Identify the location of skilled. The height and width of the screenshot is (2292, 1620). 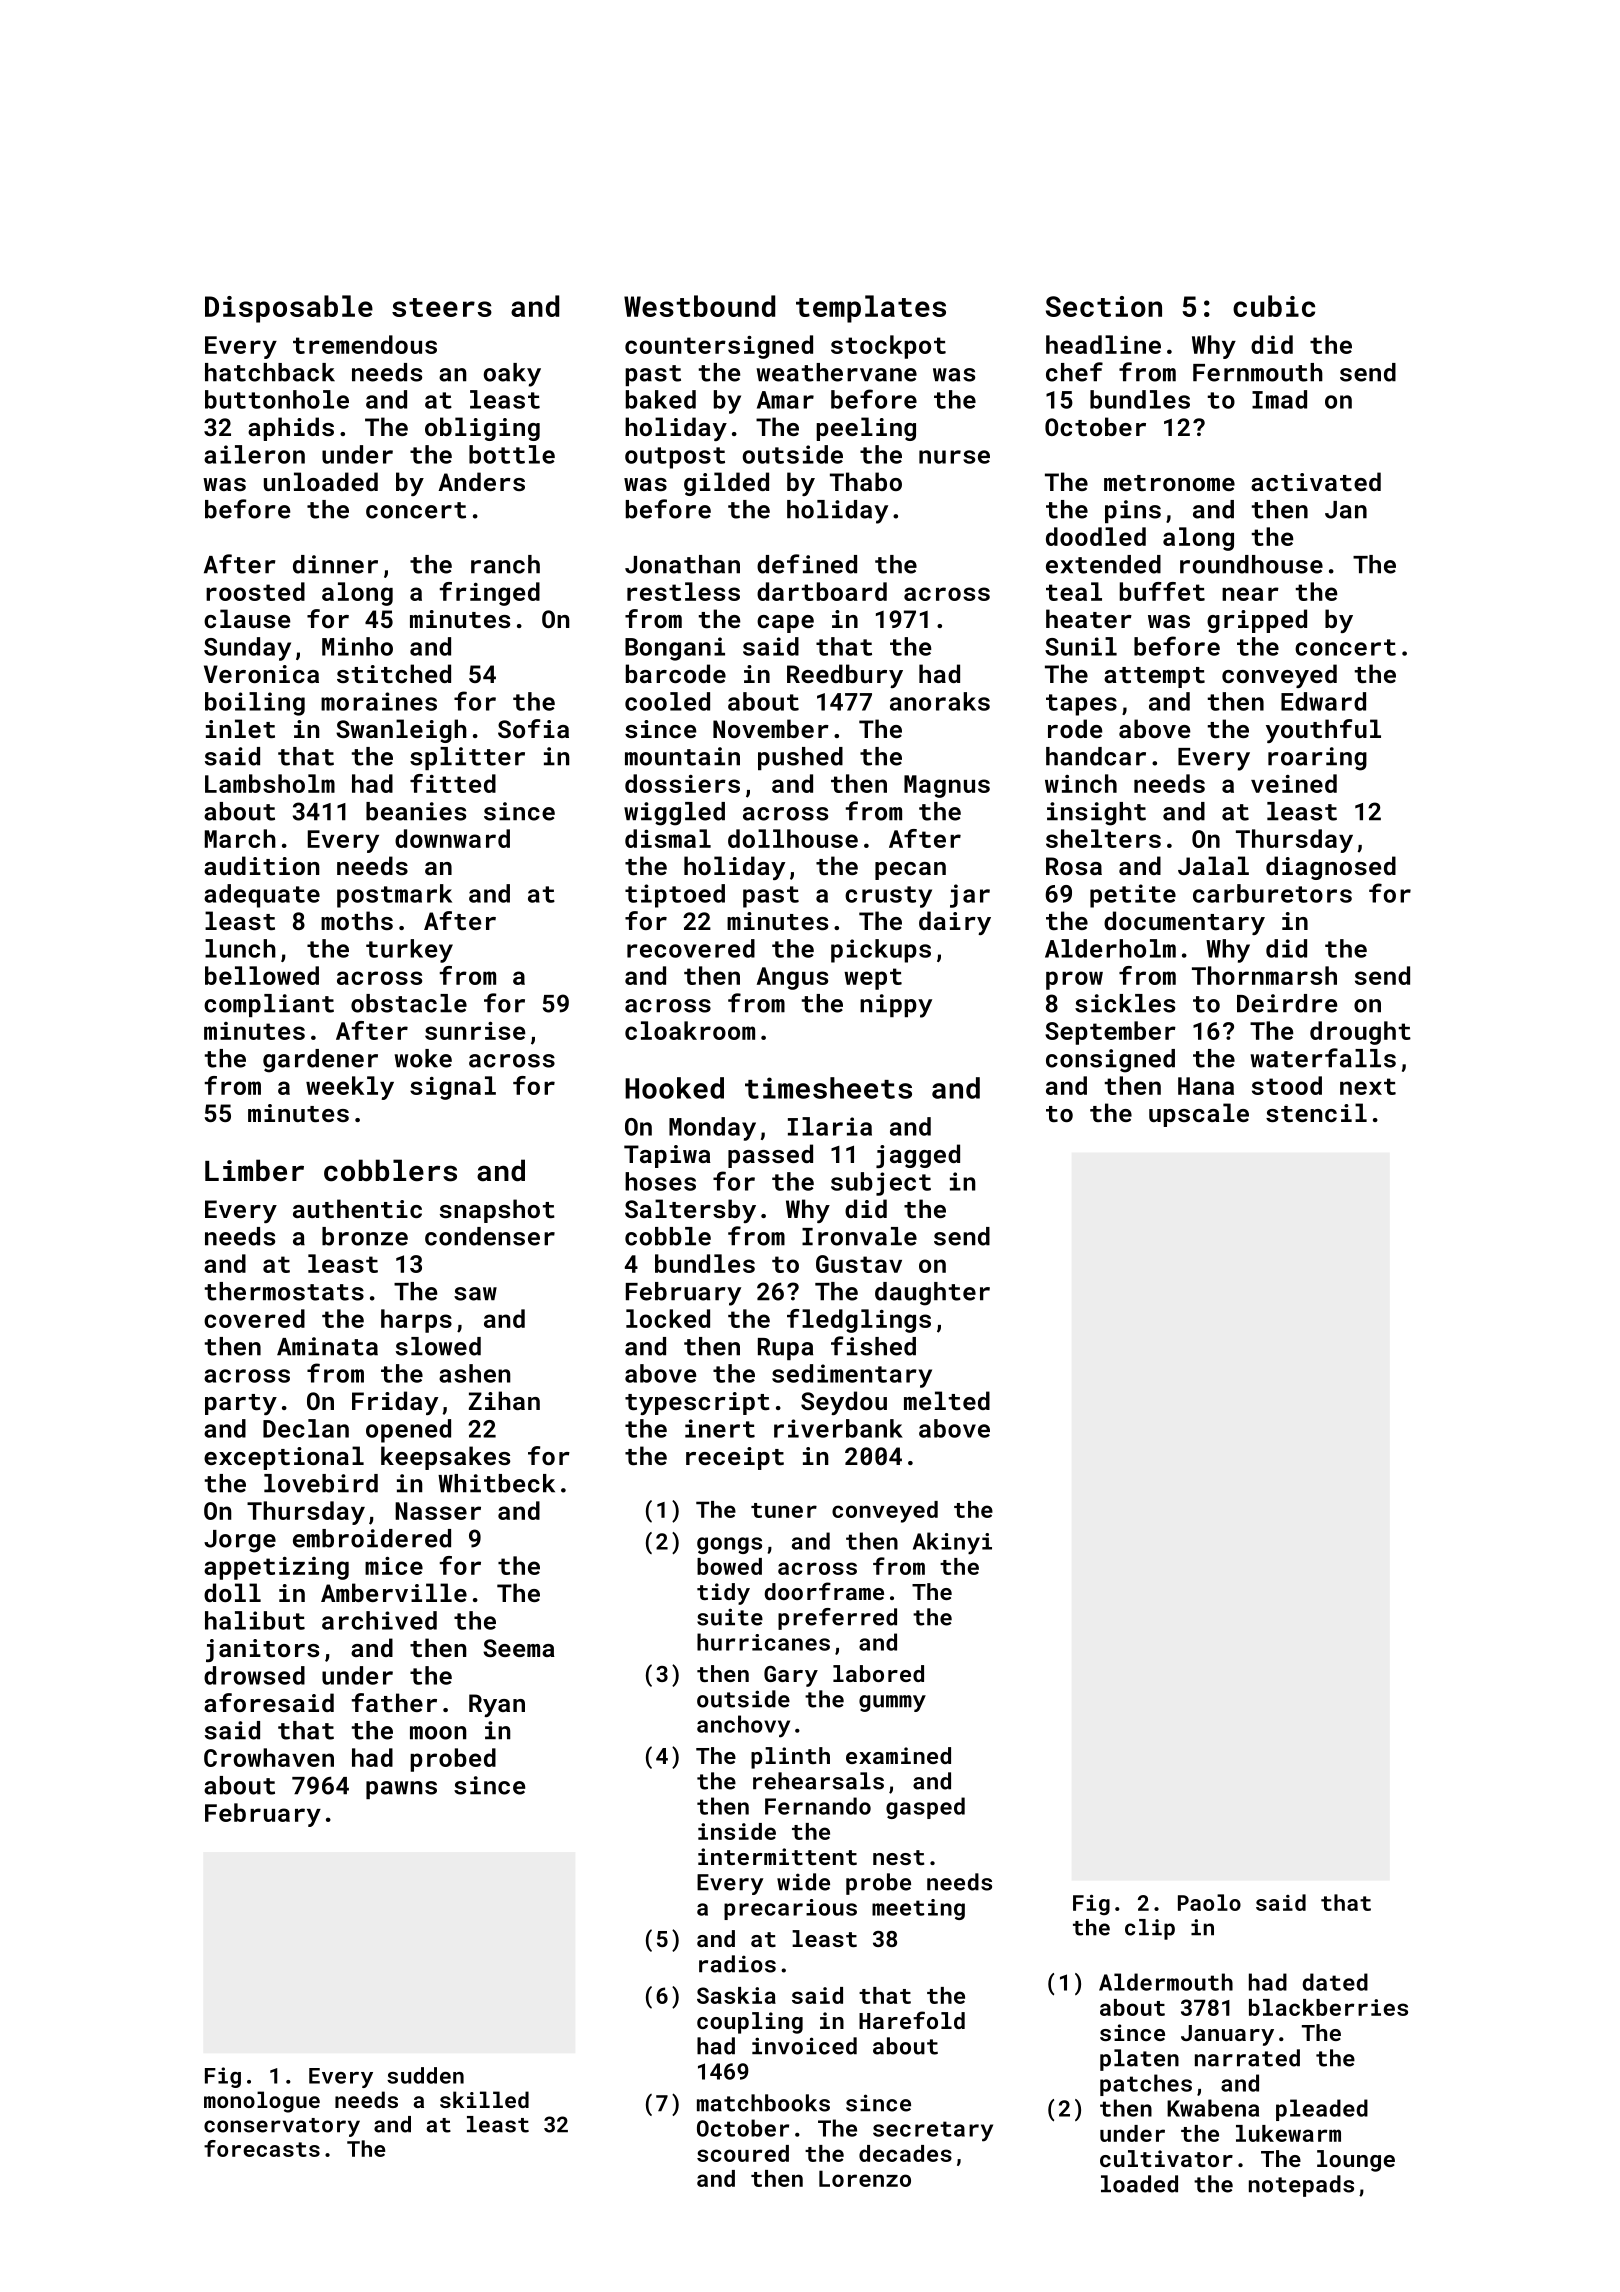
(484, 2099).
